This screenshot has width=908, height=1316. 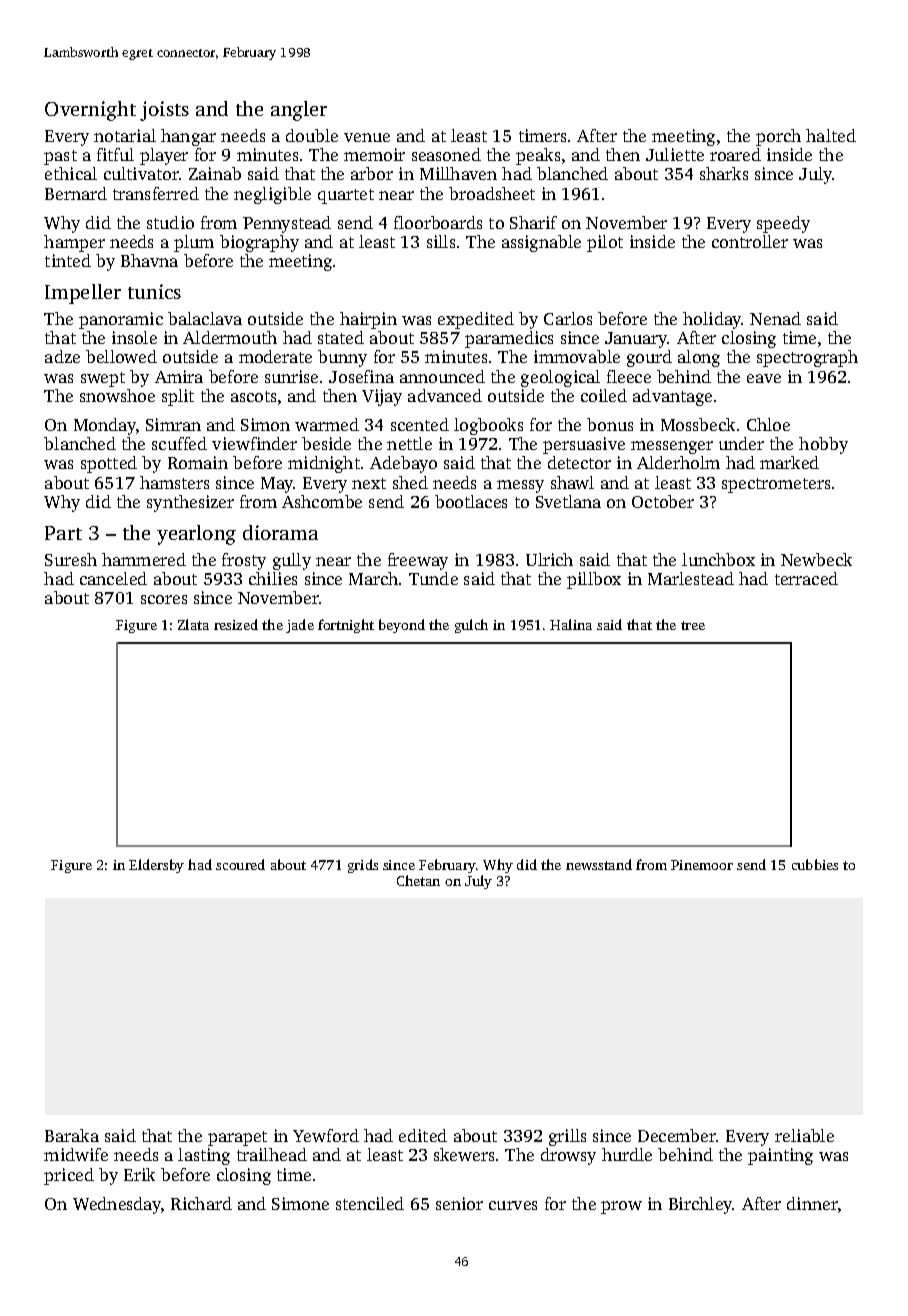 What do you see at coordinates (815, 864) in the screenshot?
I see `cubbies` at bounding box center [815, 864].
